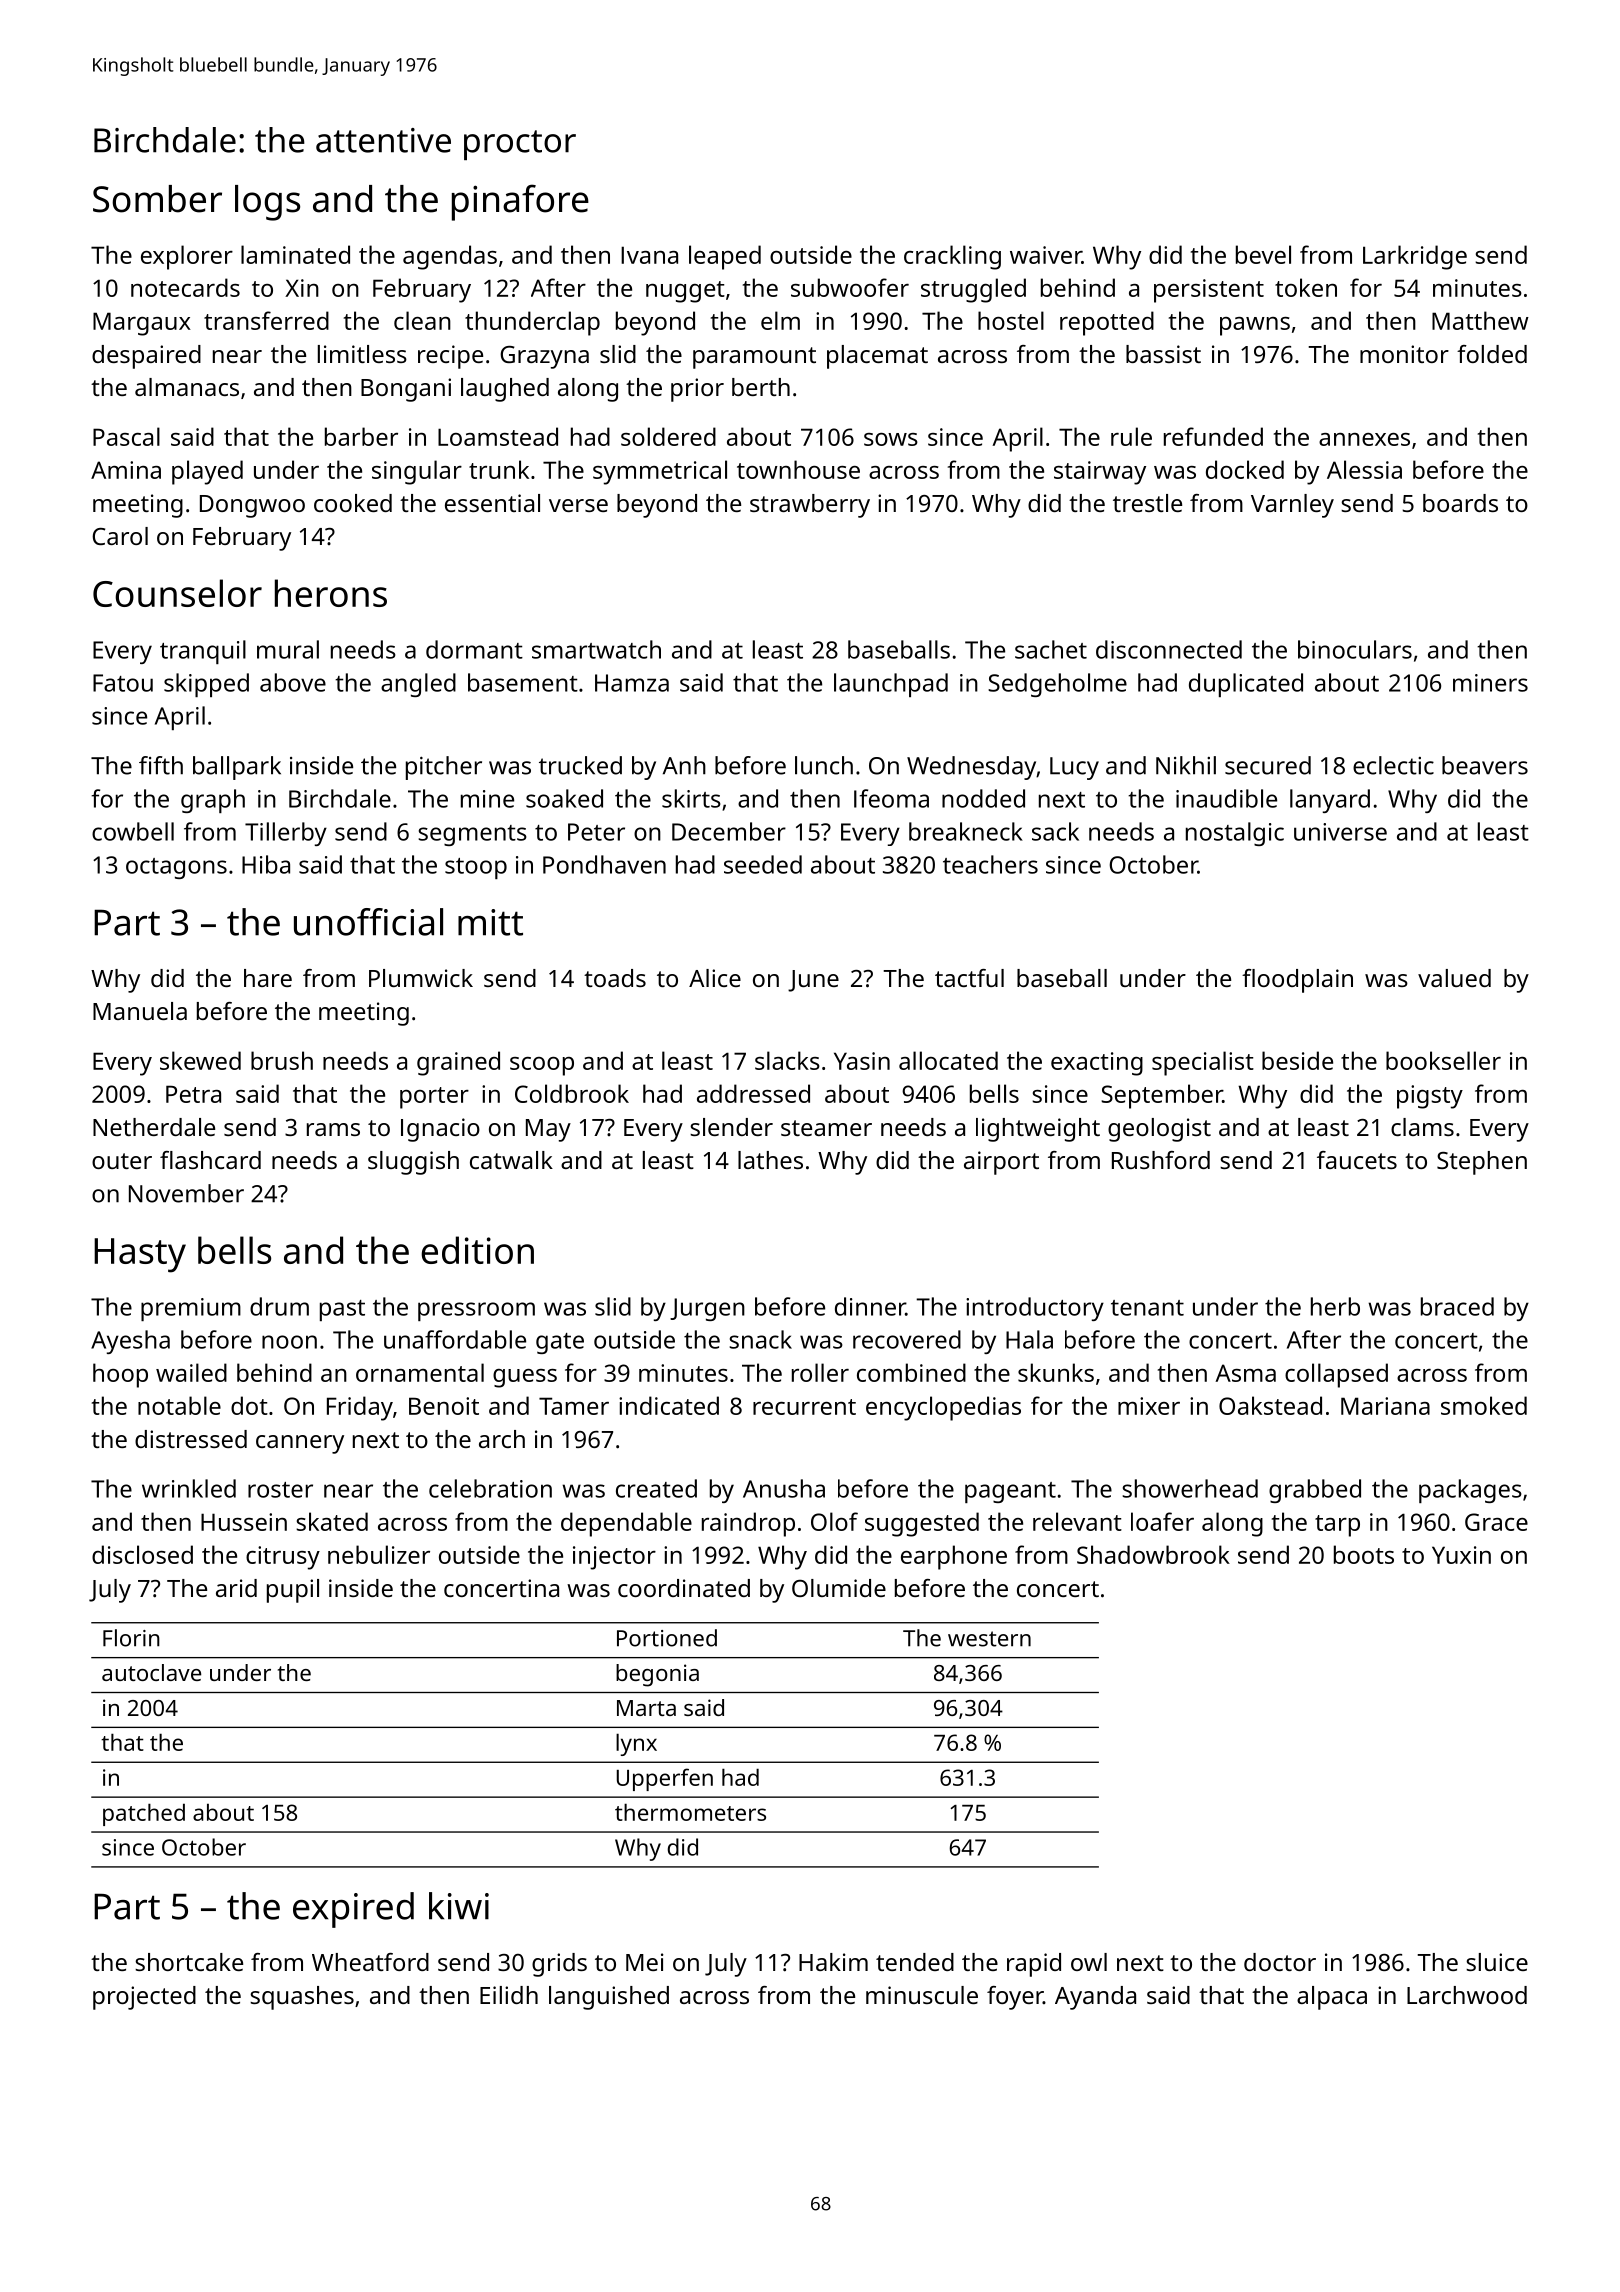  I want to click on pinafore, so click(520, 202).
